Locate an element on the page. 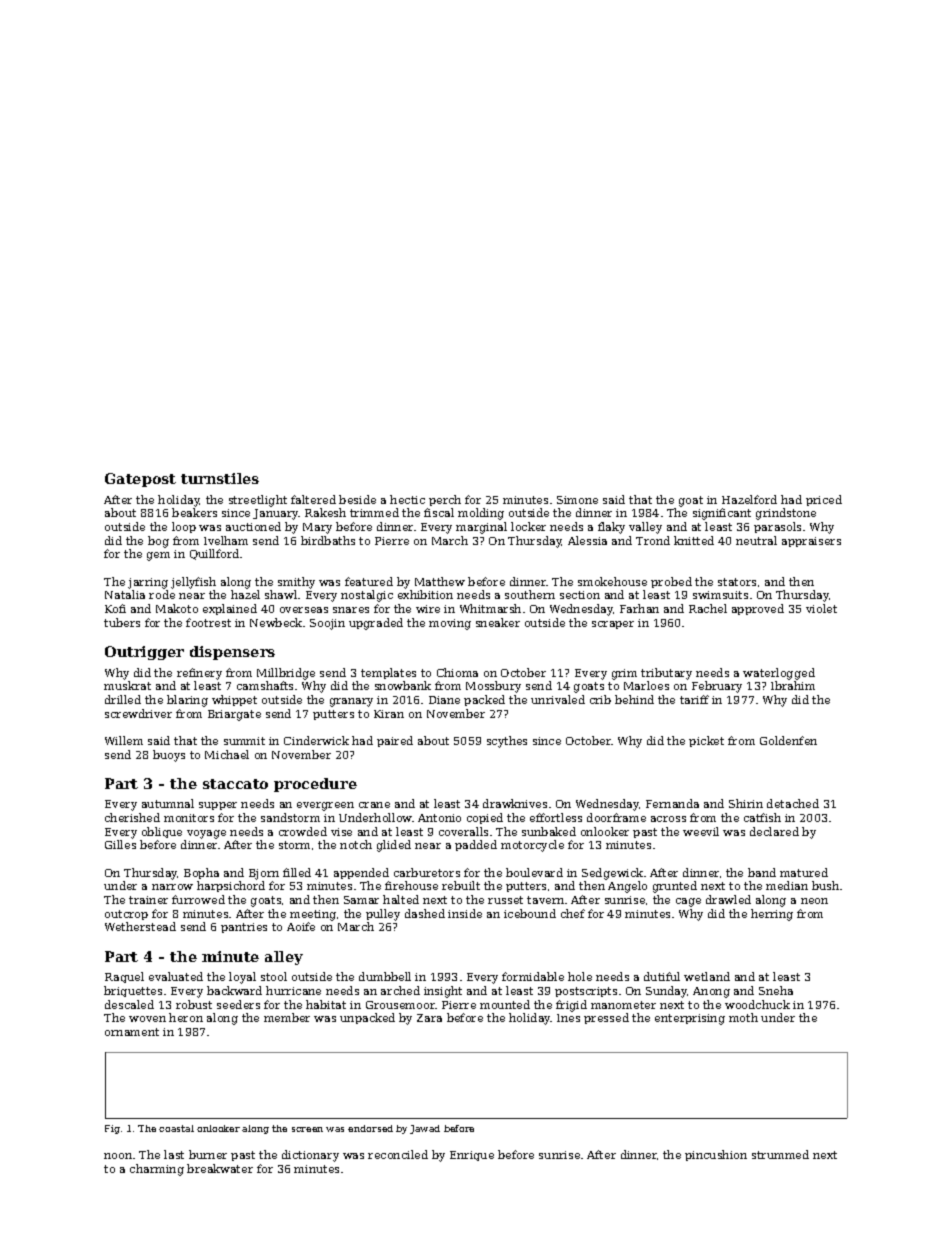 The width and height of the page is (952, 1233). unrivaled is located at coordinates (558, 699).
